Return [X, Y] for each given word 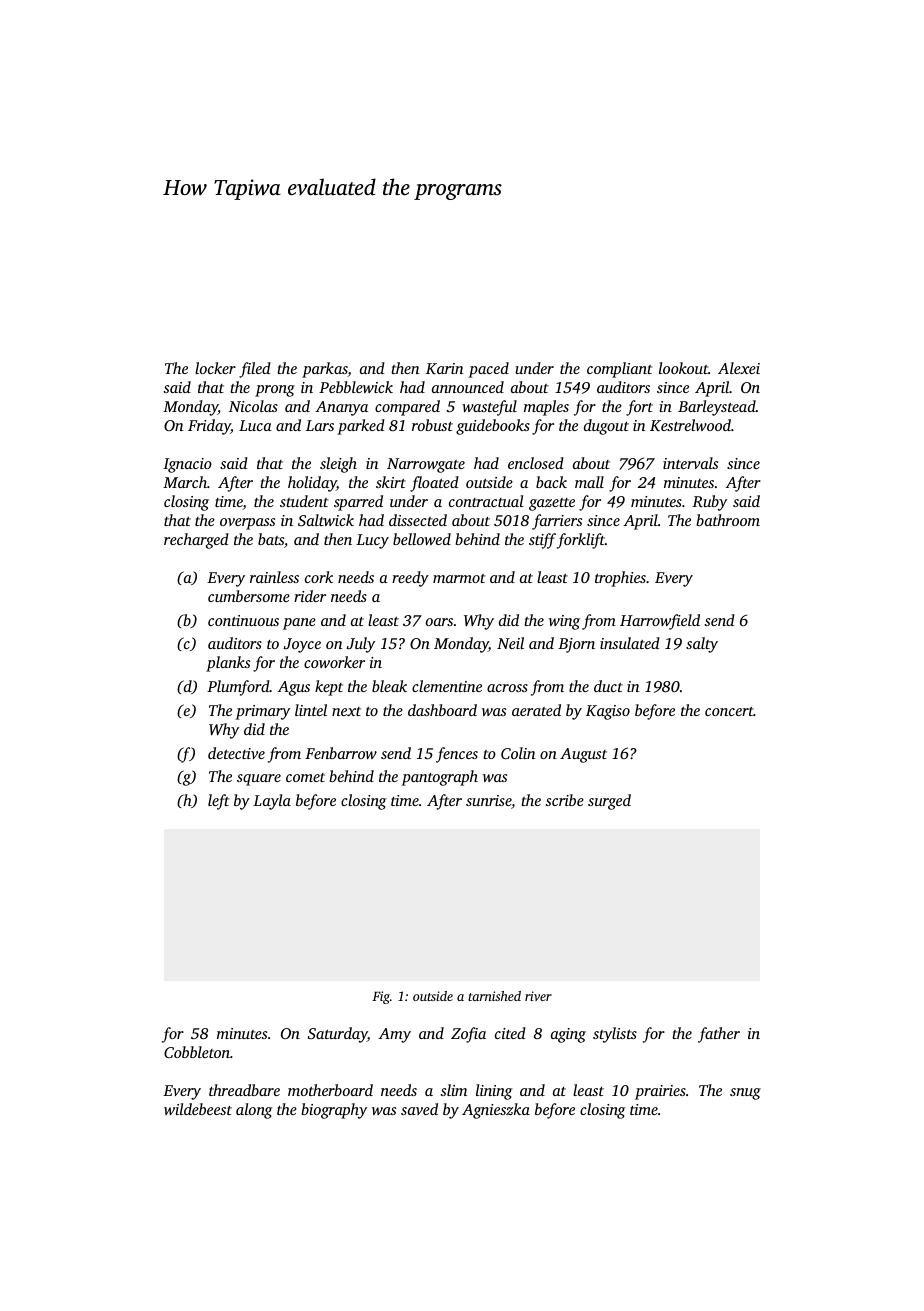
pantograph [439, 778]
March [185, 482]
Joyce [302, 645]
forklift [581, 541]
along [254, 1111]
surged [609, 802]
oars [439, 622]
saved [419, 1109]
